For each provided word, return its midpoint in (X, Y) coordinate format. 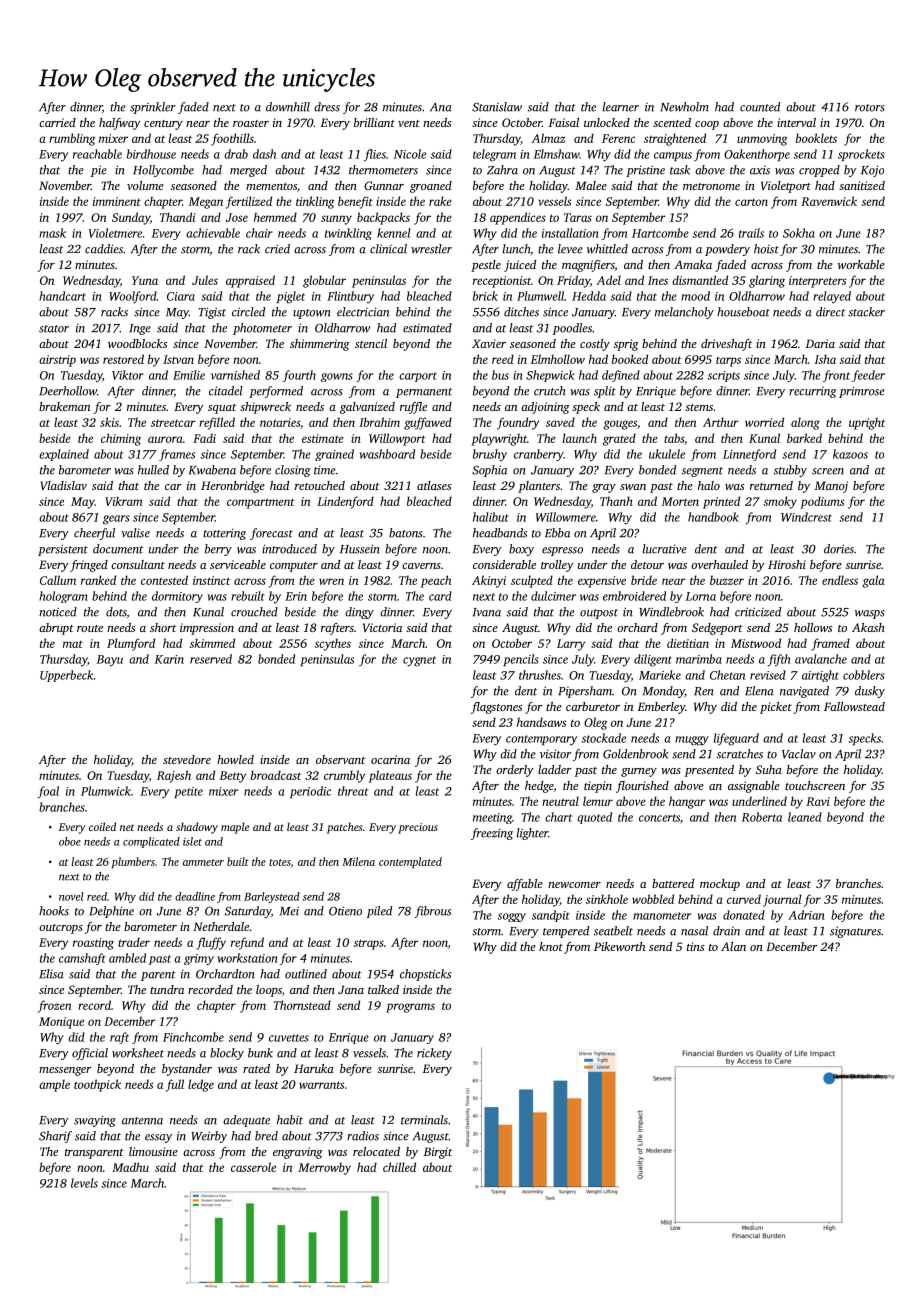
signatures (855, 932)
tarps (728, 361)
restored (123, 359)
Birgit (438, 1153)
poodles (572, 329)
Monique (61, 1023)
